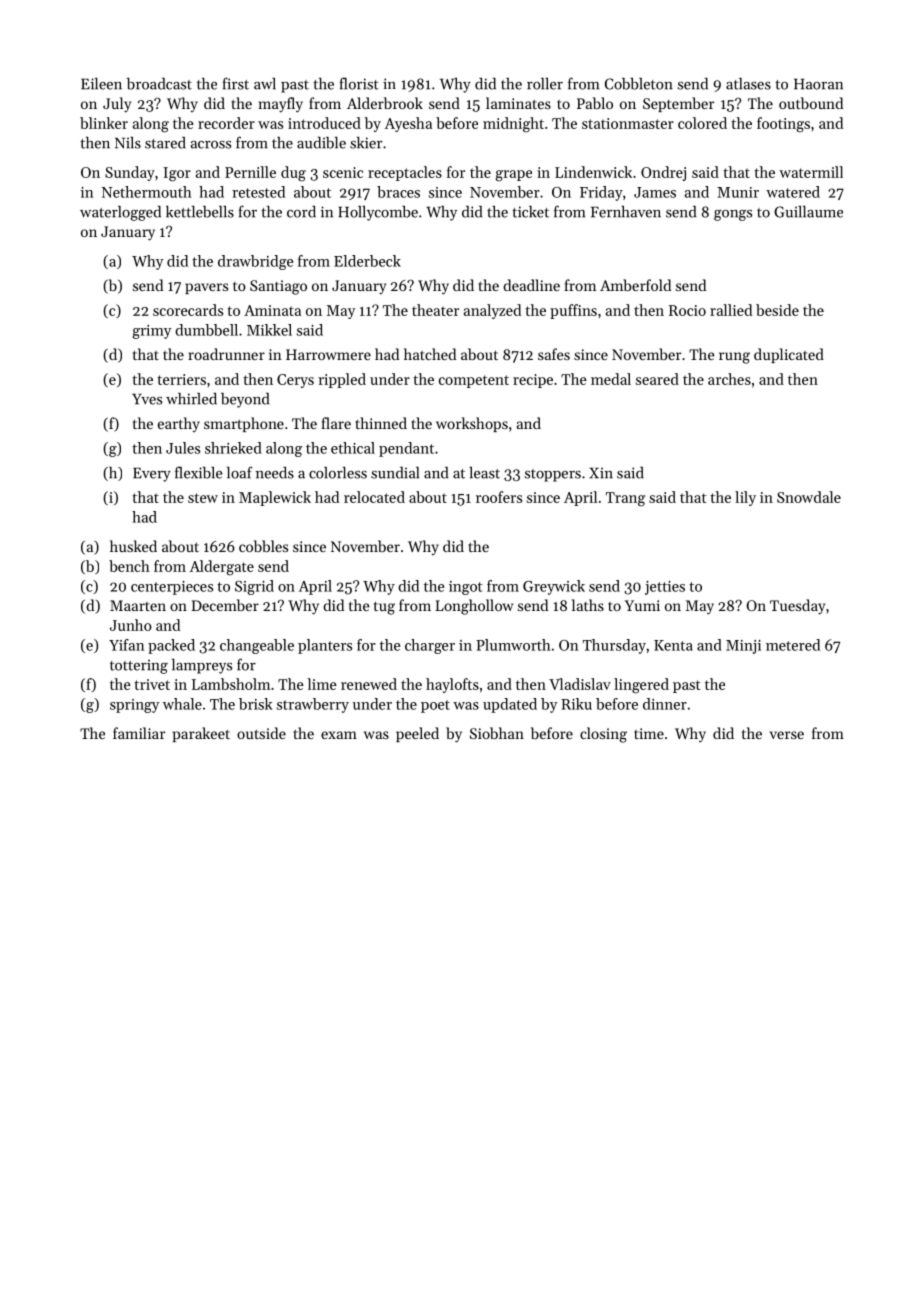 The height and width of the screenshot is (1308, 924). Describe the element at coordinates (265, 84) in the screenshot. I see `awl` at that location.
